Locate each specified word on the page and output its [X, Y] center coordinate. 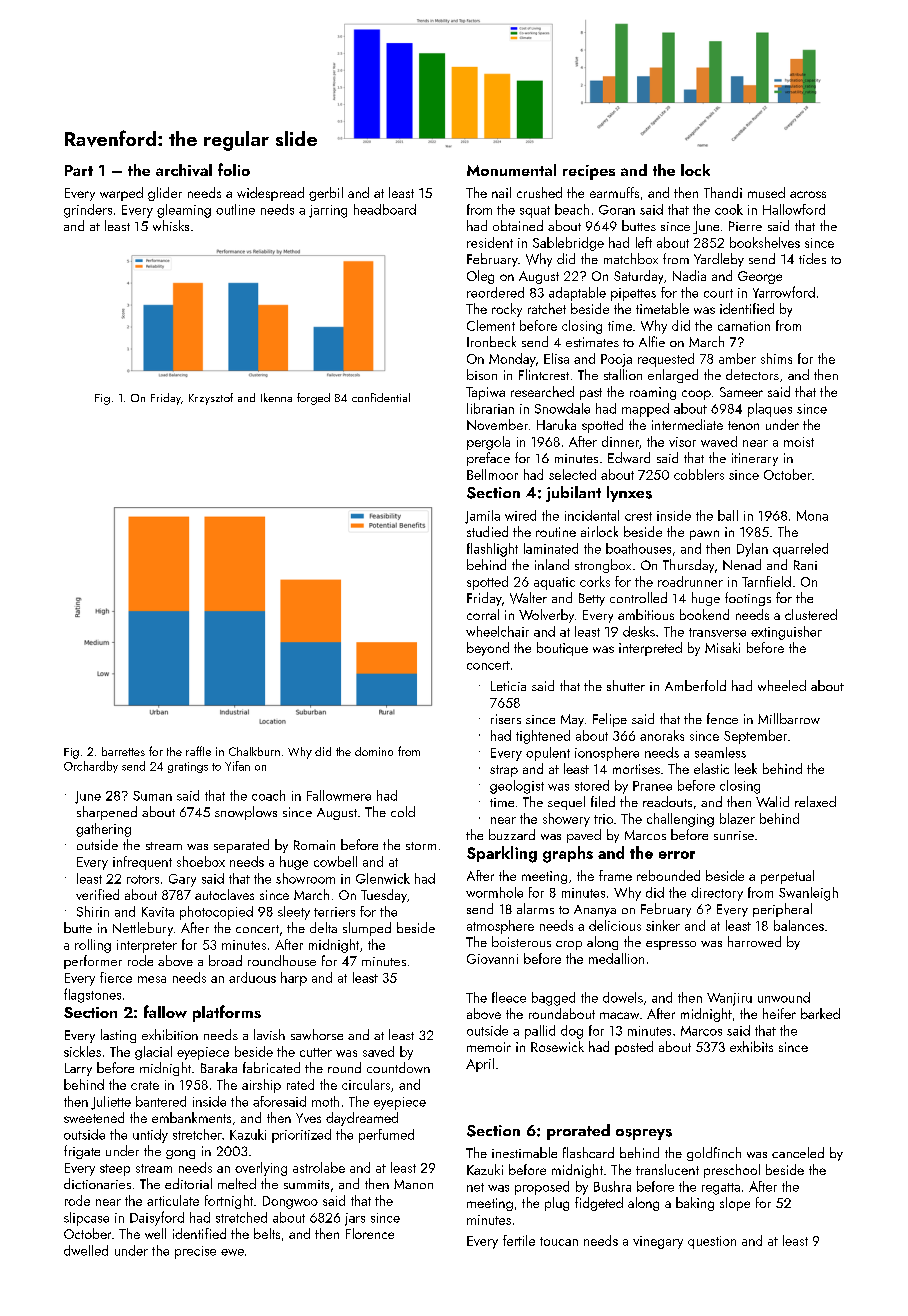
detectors [752, 374]
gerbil [326, 194]
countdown [398, 1067]
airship [261, 1086]
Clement [491, 325]
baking [695, 1204]
